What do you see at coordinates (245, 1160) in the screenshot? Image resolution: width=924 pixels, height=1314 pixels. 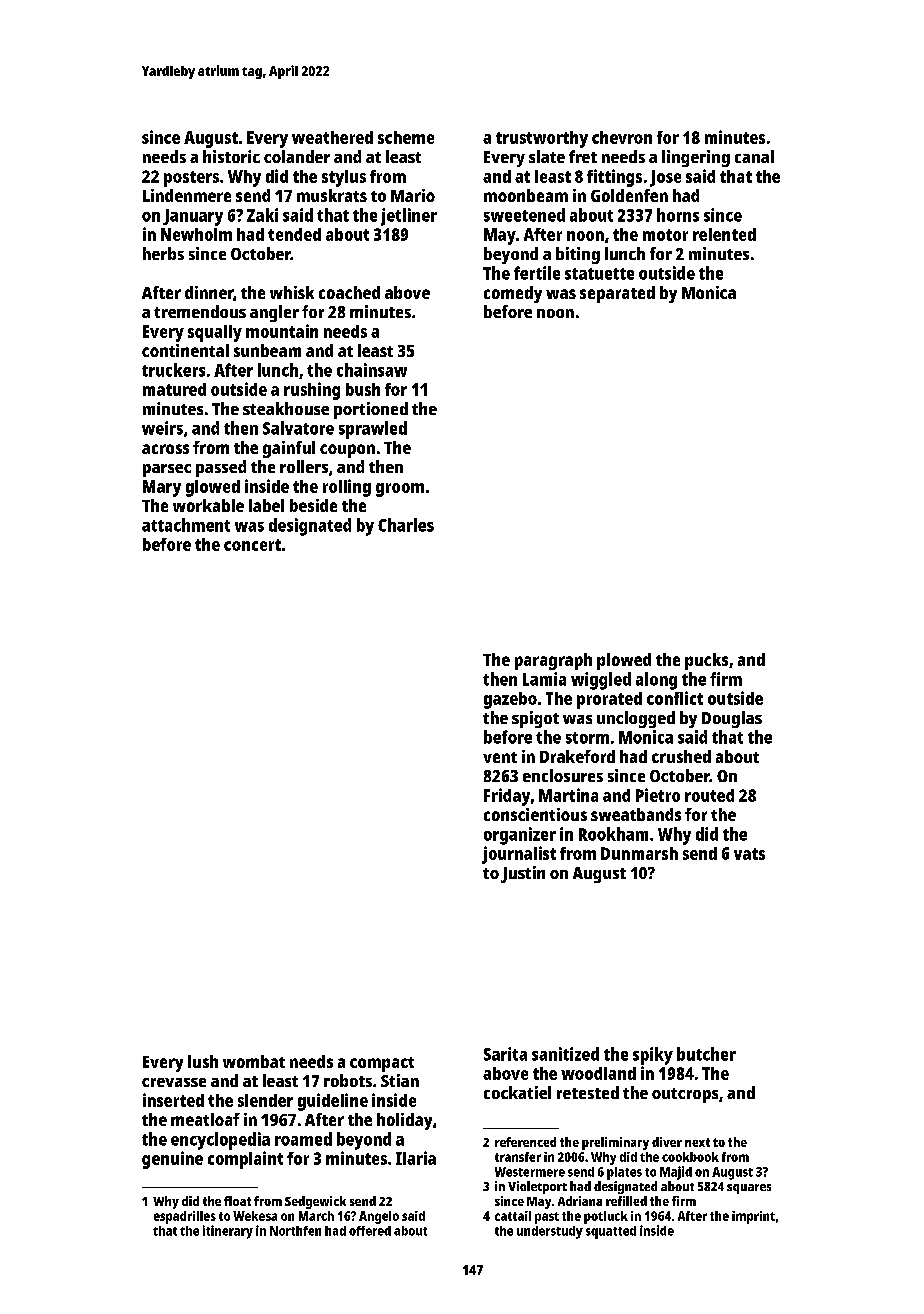 I see `complaint` at bounding box center [245, 1160].
